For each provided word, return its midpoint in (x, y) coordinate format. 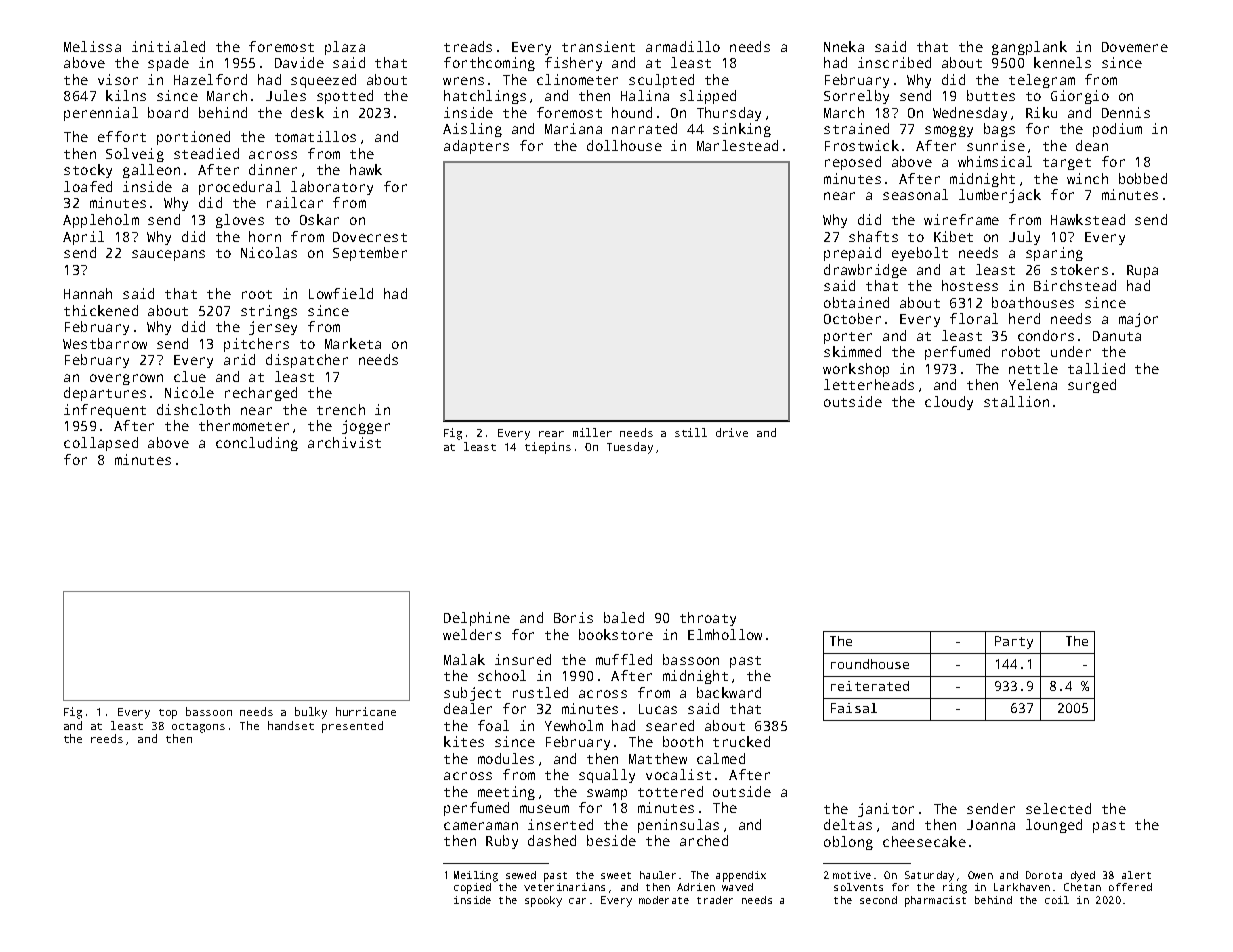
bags (999, 130)
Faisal (854, 708)
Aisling (472, 130)
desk (307, 112)
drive (732, 432)
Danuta (1117, 336)
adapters (476, 147)
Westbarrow (105, 343)
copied (472, 888)
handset (291, 725)
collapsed (101, 444)
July (1024, 238)
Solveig (135, 155)
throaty (708, 619)
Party (1014, 642)
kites (464, 741)
